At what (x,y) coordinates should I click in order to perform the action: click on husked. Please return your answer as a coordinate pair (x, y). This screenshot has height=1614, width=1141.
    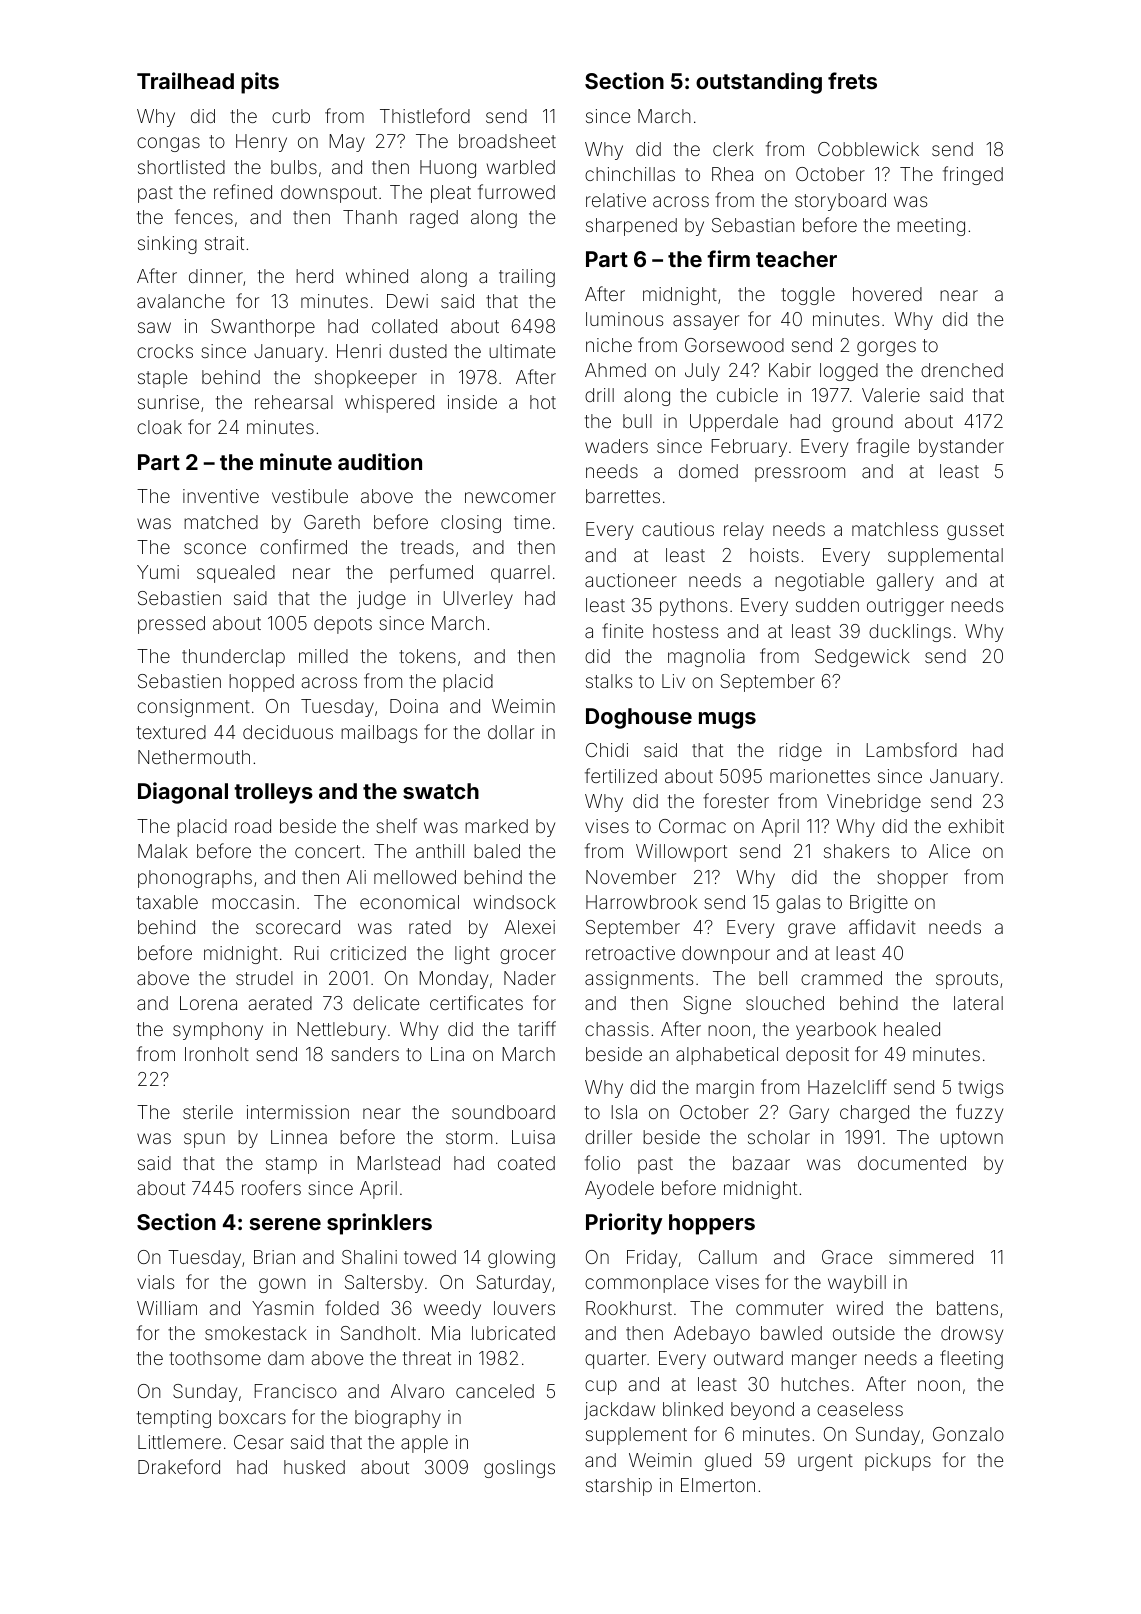
    Looking at the image, I should click on (314, 1467).
